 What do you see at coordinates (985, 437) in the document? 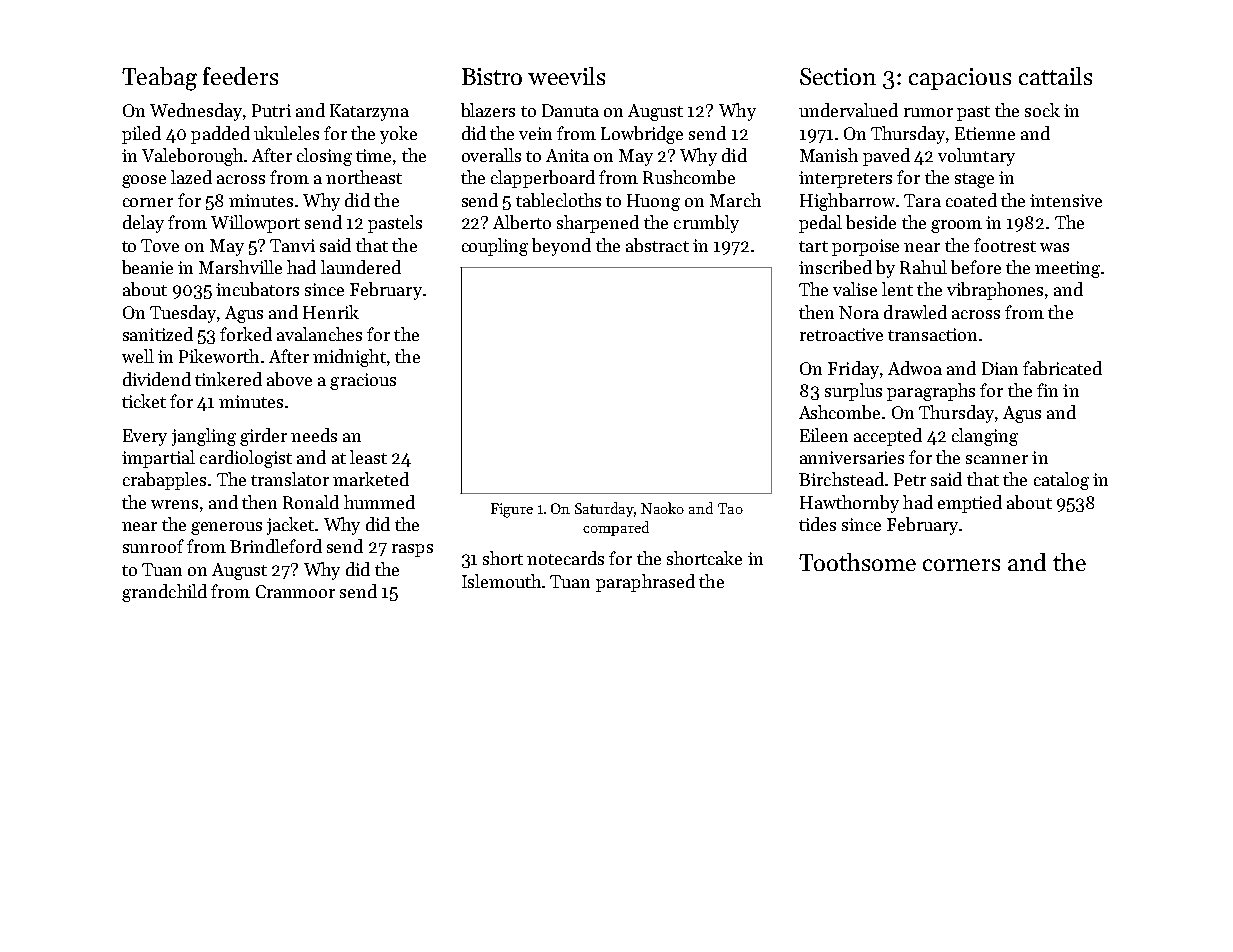
I see `clanging` at bounding box center [985, 437].
